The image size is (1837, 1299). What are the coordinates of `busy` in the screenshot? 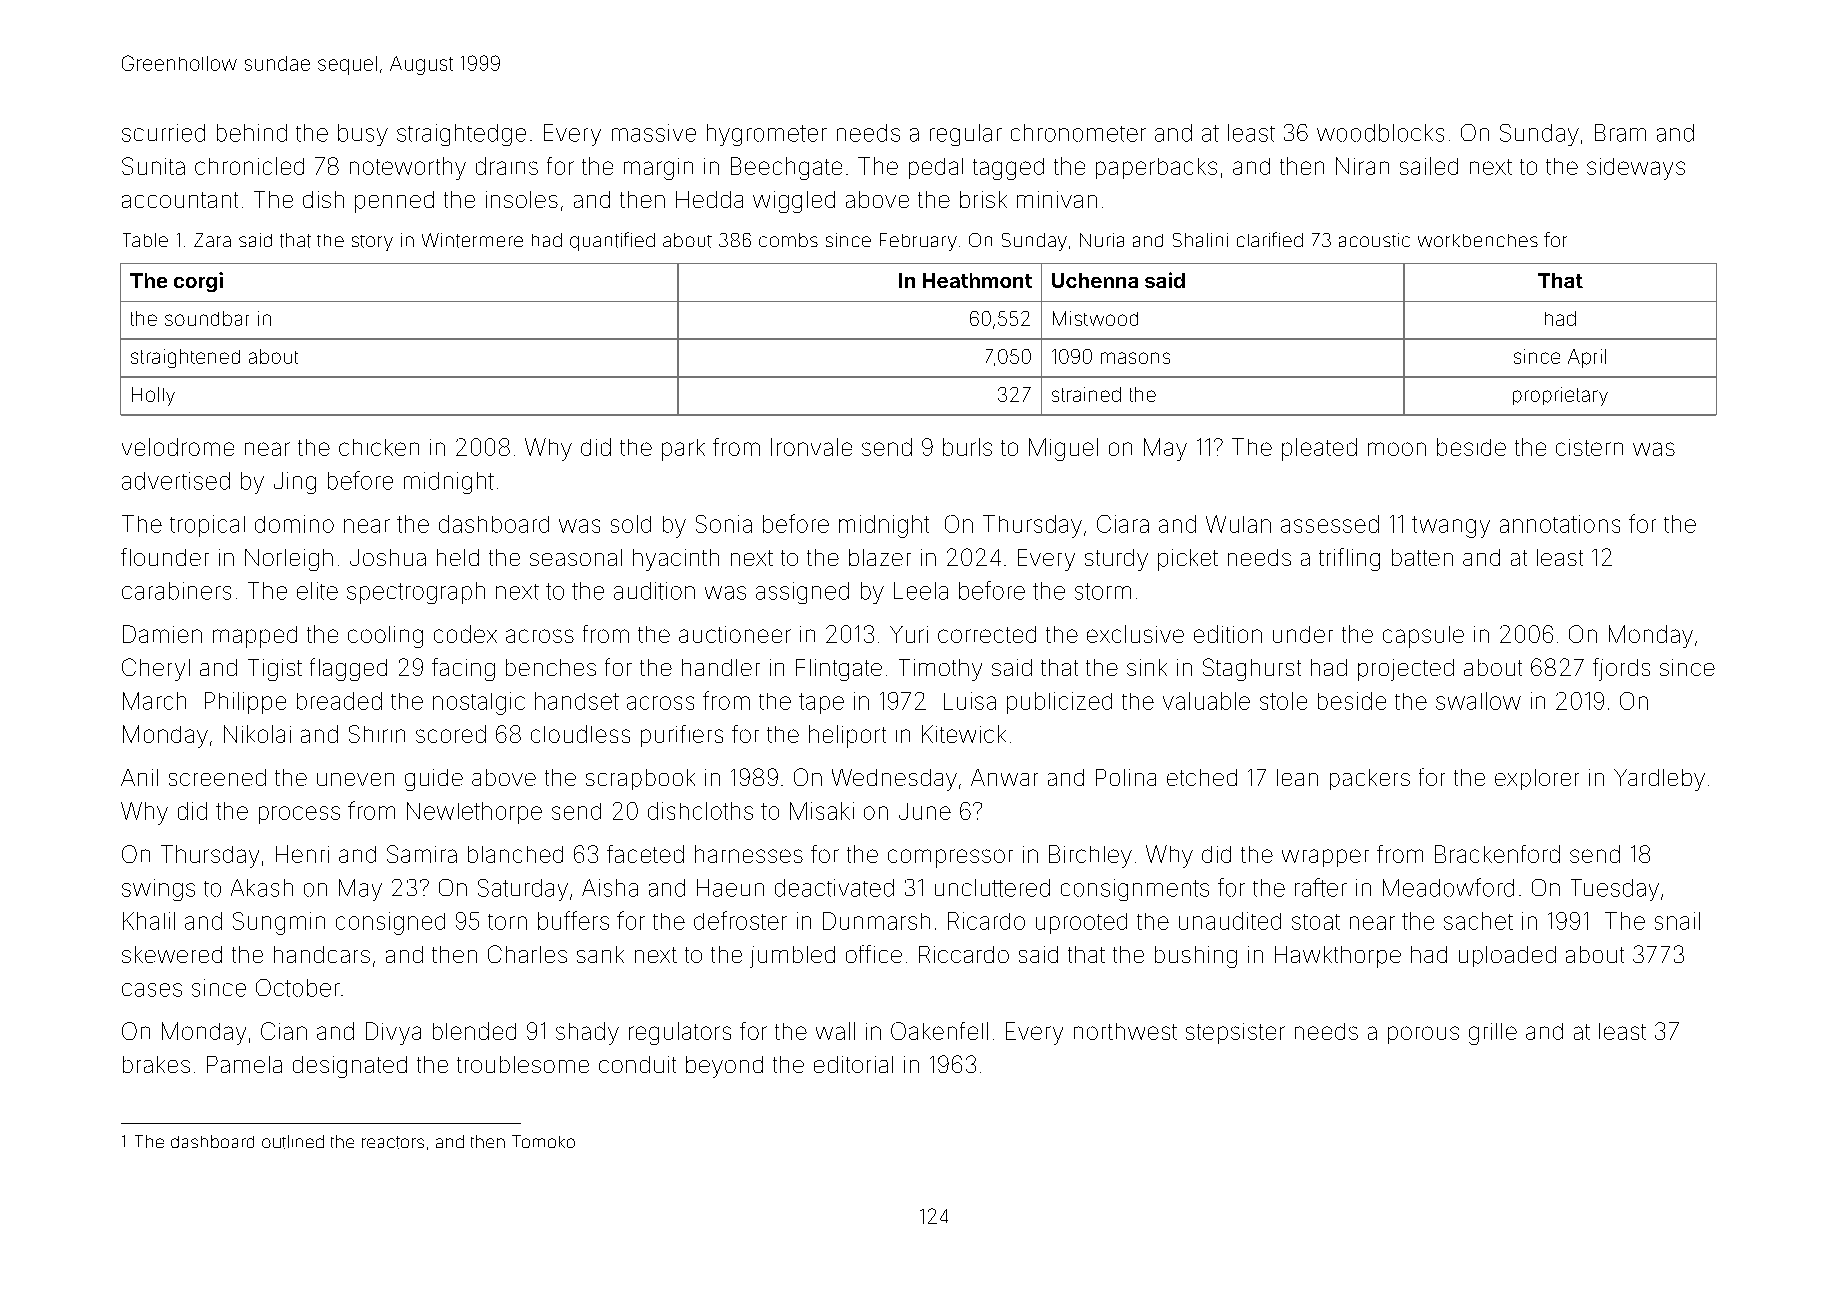 It's located at (363, 135).
